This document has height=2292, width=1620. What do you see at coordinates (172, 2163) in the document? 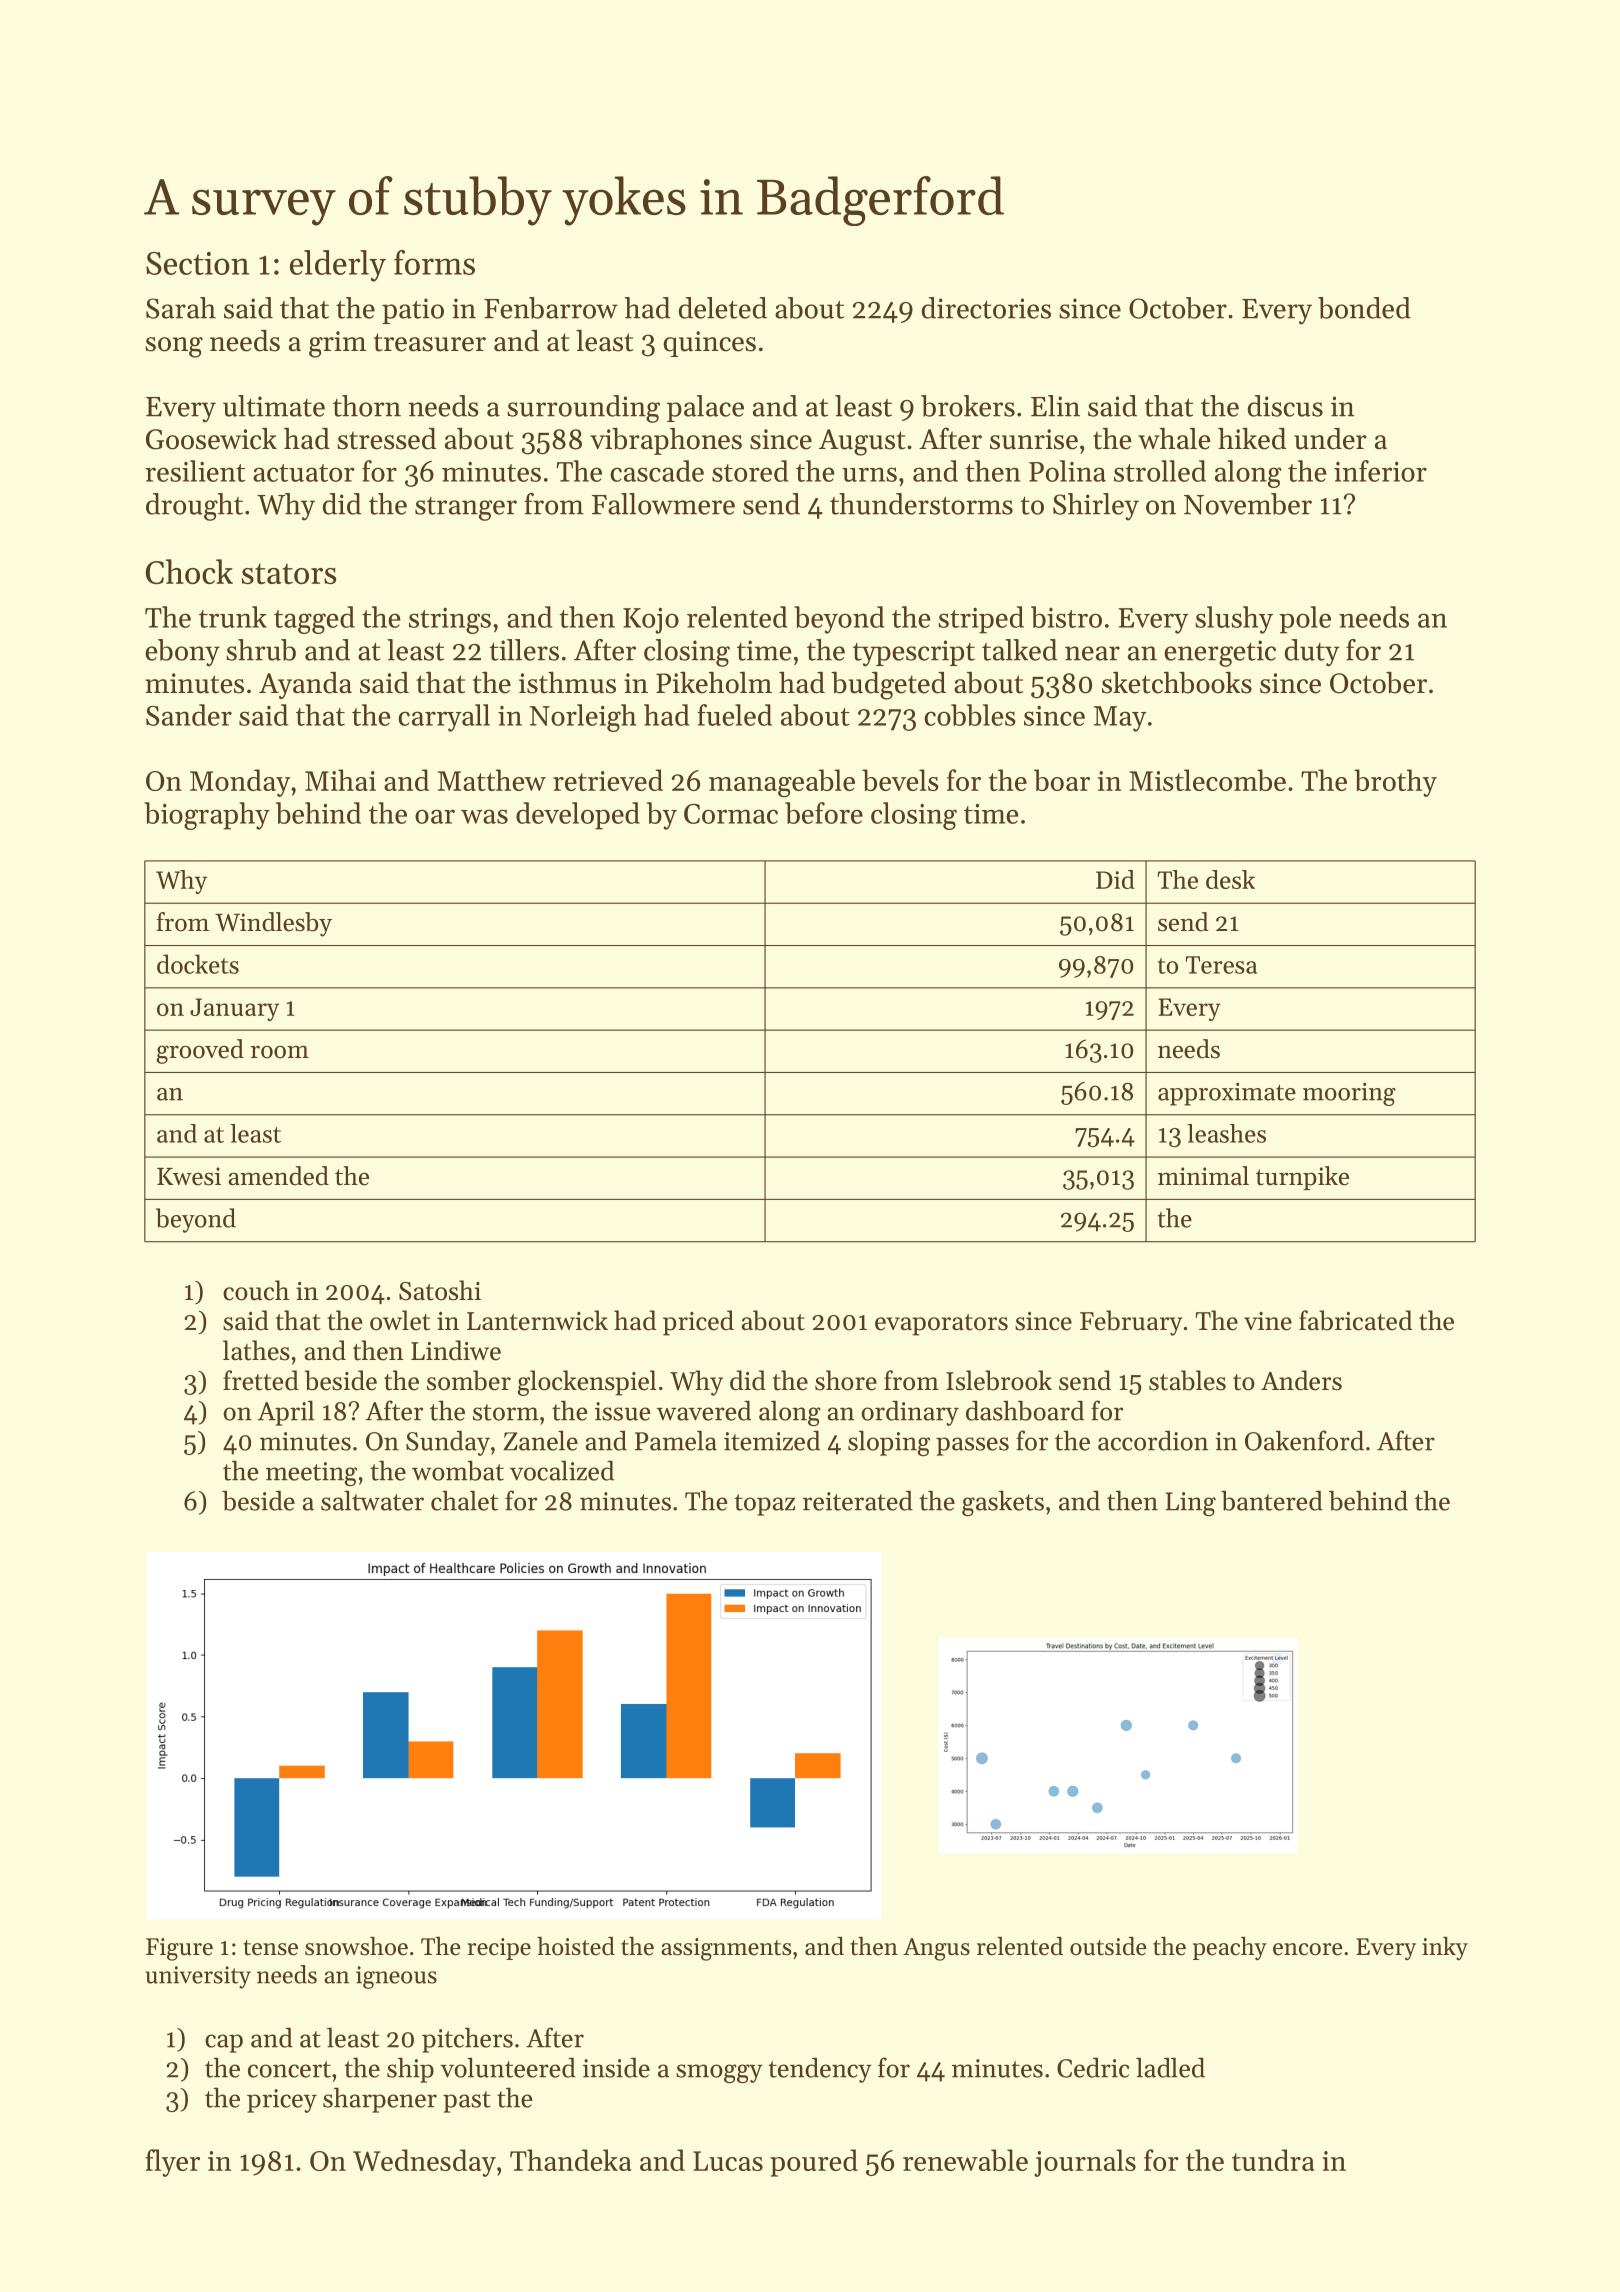
I see `flyer` at bounding box center [172, 2163].
